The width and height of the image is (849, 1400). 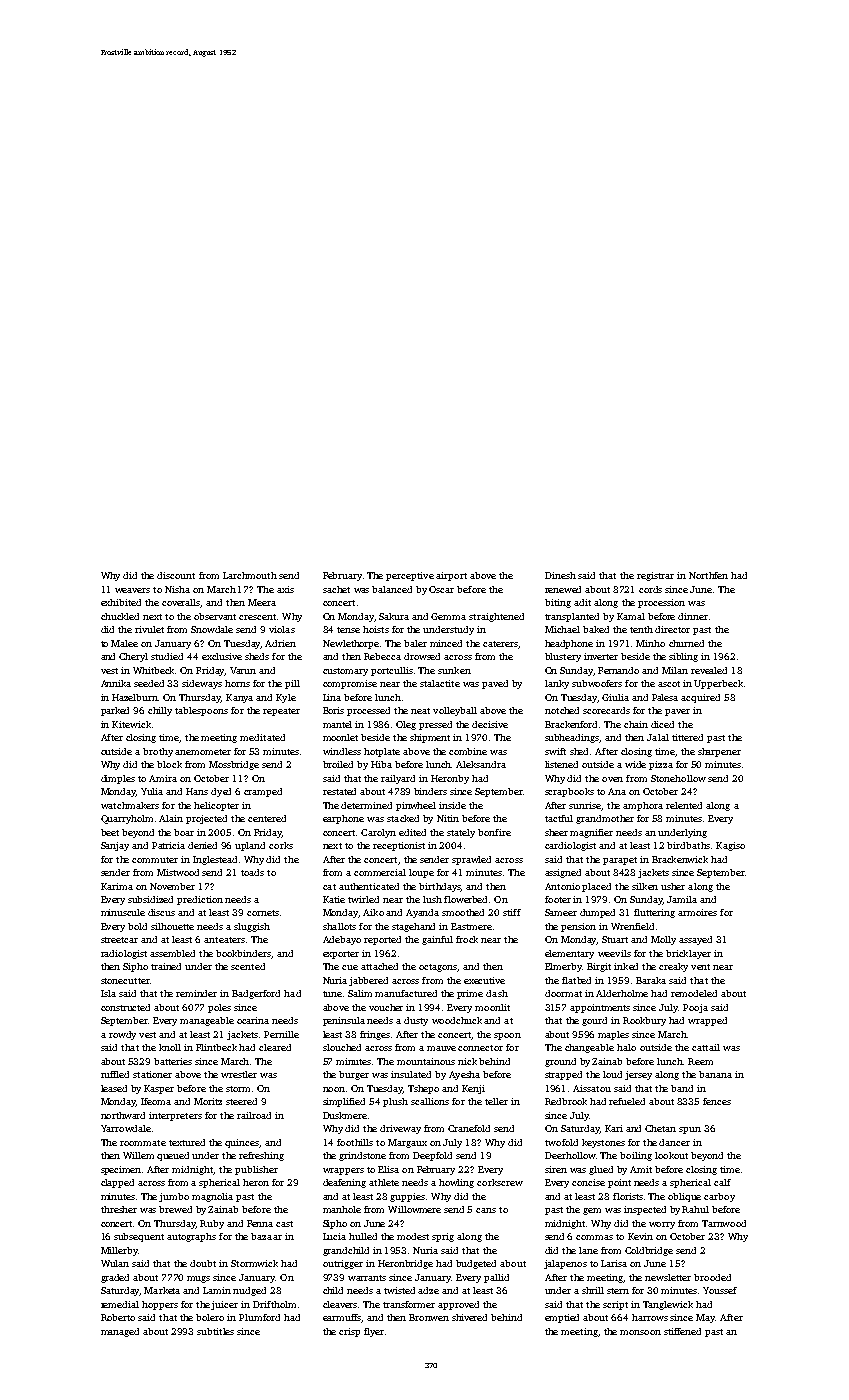 What do you see at coordinates (649, 1251) in the image?
I see `Coldbridge` at bounding box center [649, 1251].
